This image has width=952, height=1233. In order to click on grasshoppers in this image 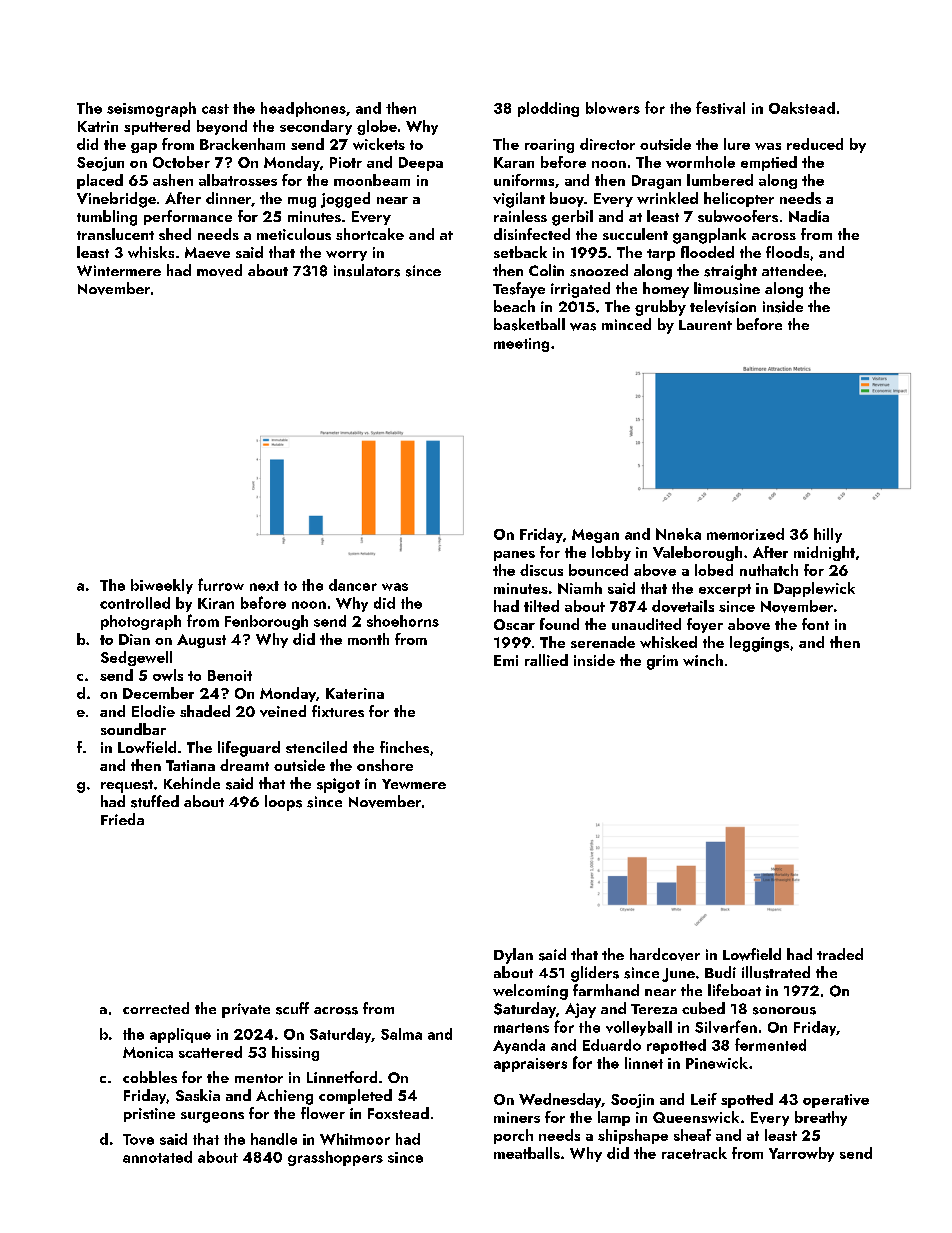, I will do `click(335, 1158)`.
